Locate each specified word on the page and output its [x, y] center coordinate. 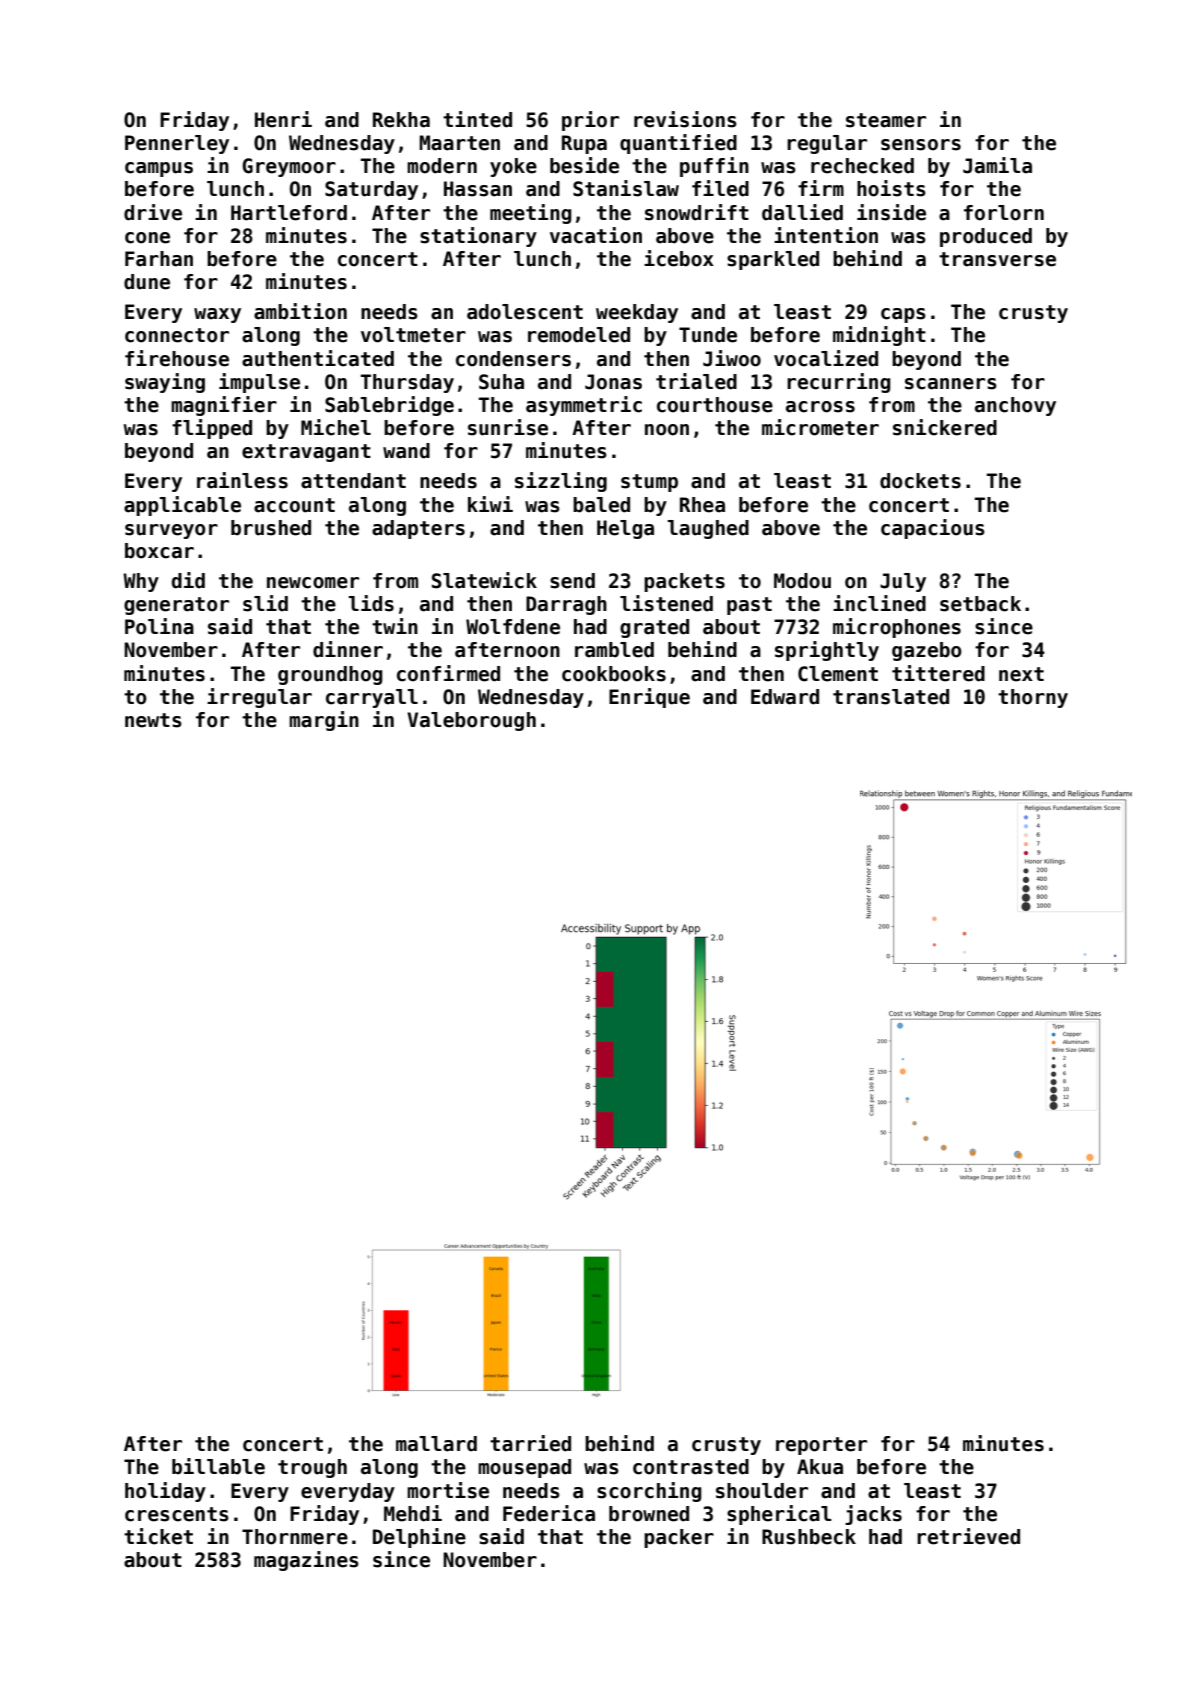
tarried [530, 1443]
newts [153, 720]
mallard [436, 1444]
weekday [637, 313]
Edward [785, 697]
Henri [283, 119]
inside [891, 212]
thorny [1033, 698]
